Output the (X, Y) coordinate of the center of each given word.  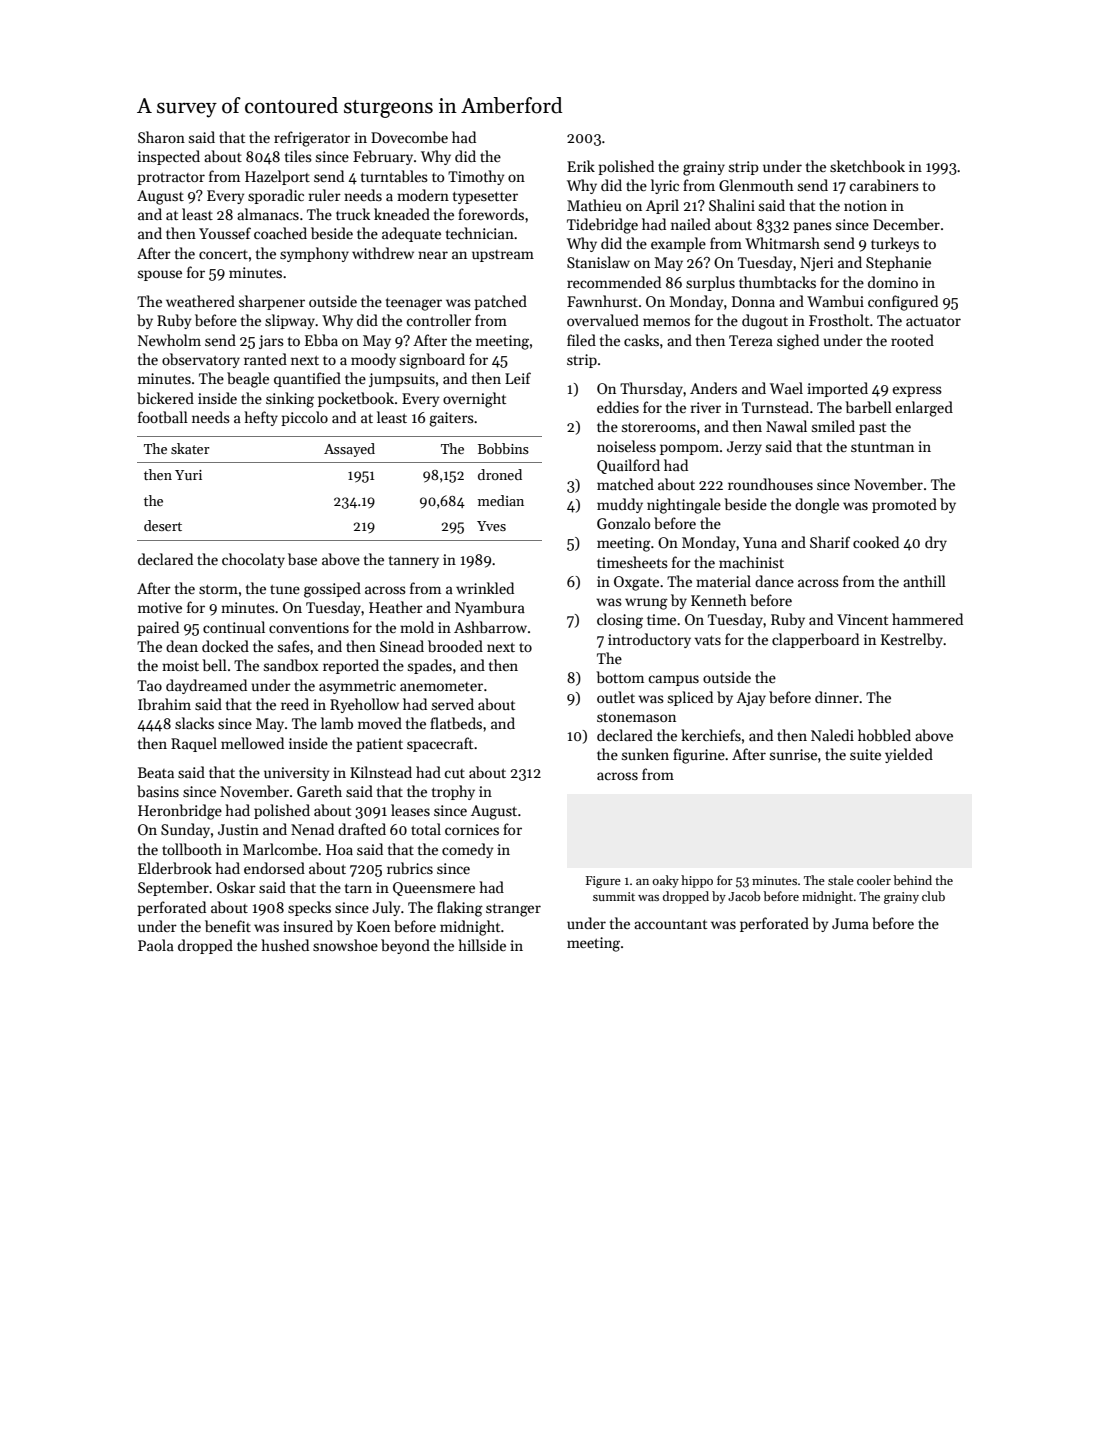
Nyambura (490, 608)
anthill (924, 581)
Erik (581, 166)
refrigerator (312, 139)
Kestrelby (912, 640)
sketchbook (867, 166)
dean (182, 646)
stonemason (636, 717)
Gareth (319, 791)
